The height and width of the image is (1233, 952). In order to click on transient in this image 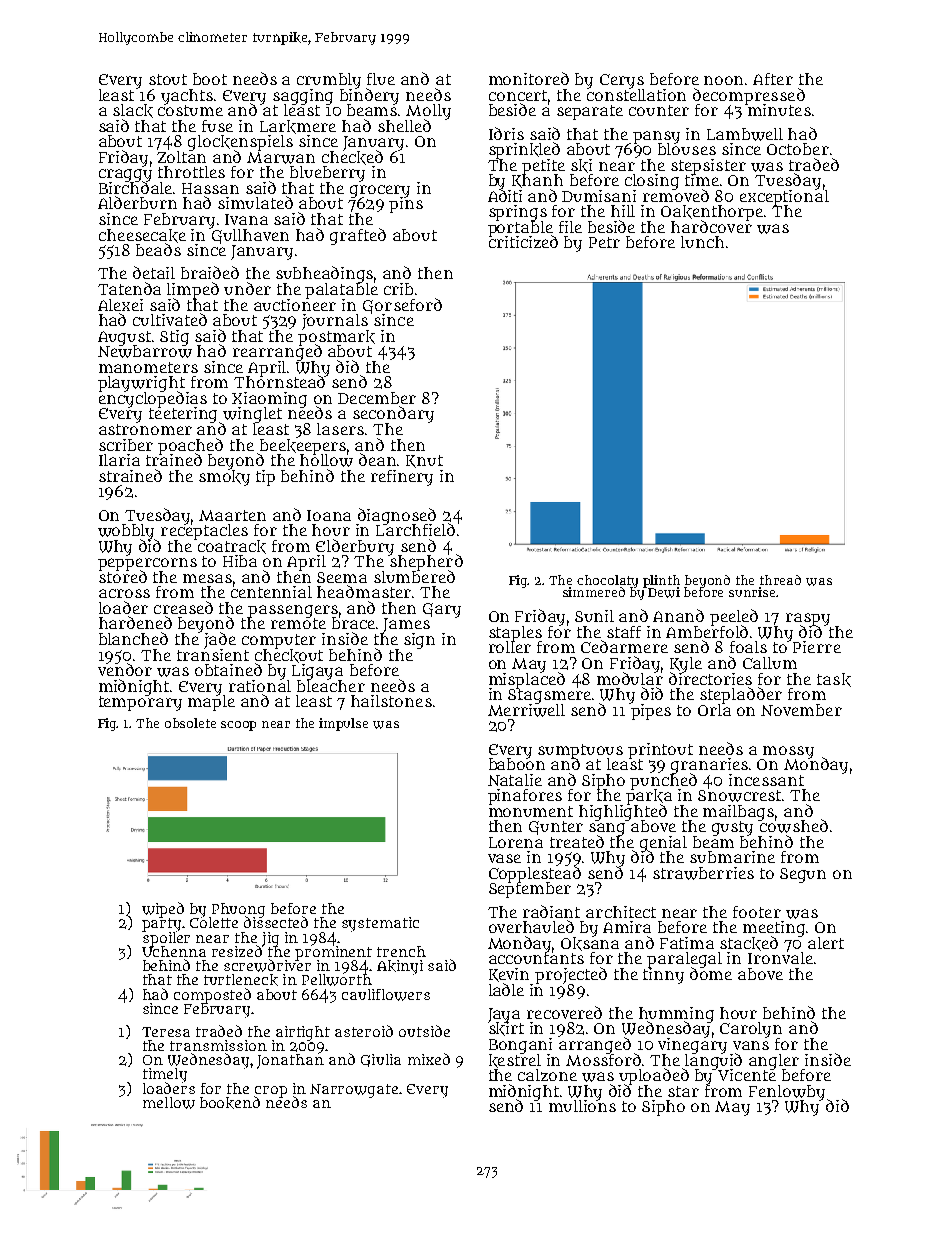, I will do `click(213, 654)`.
